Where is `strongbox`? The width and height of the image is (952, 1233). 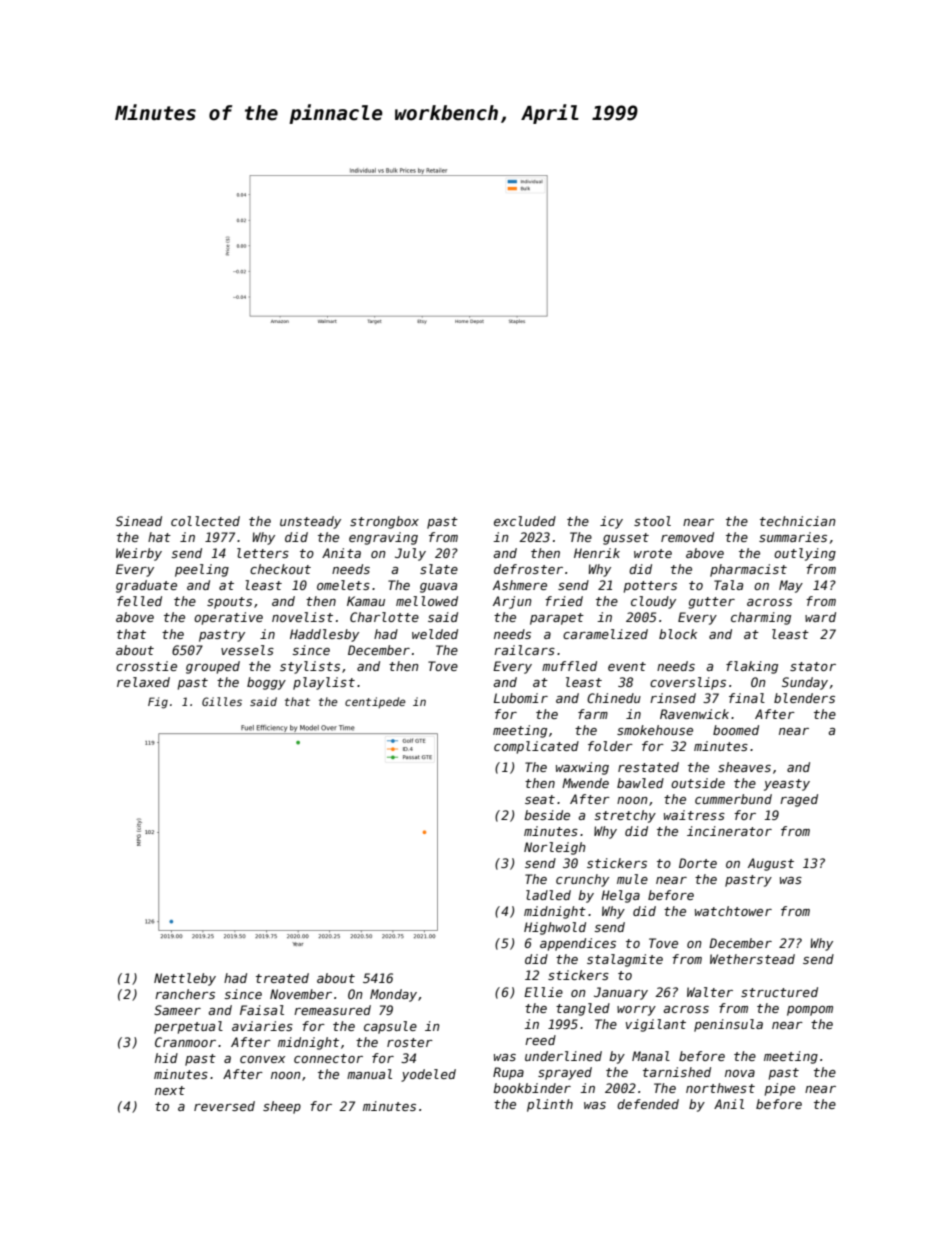
strongbox is located at coordinates (384, 522).
